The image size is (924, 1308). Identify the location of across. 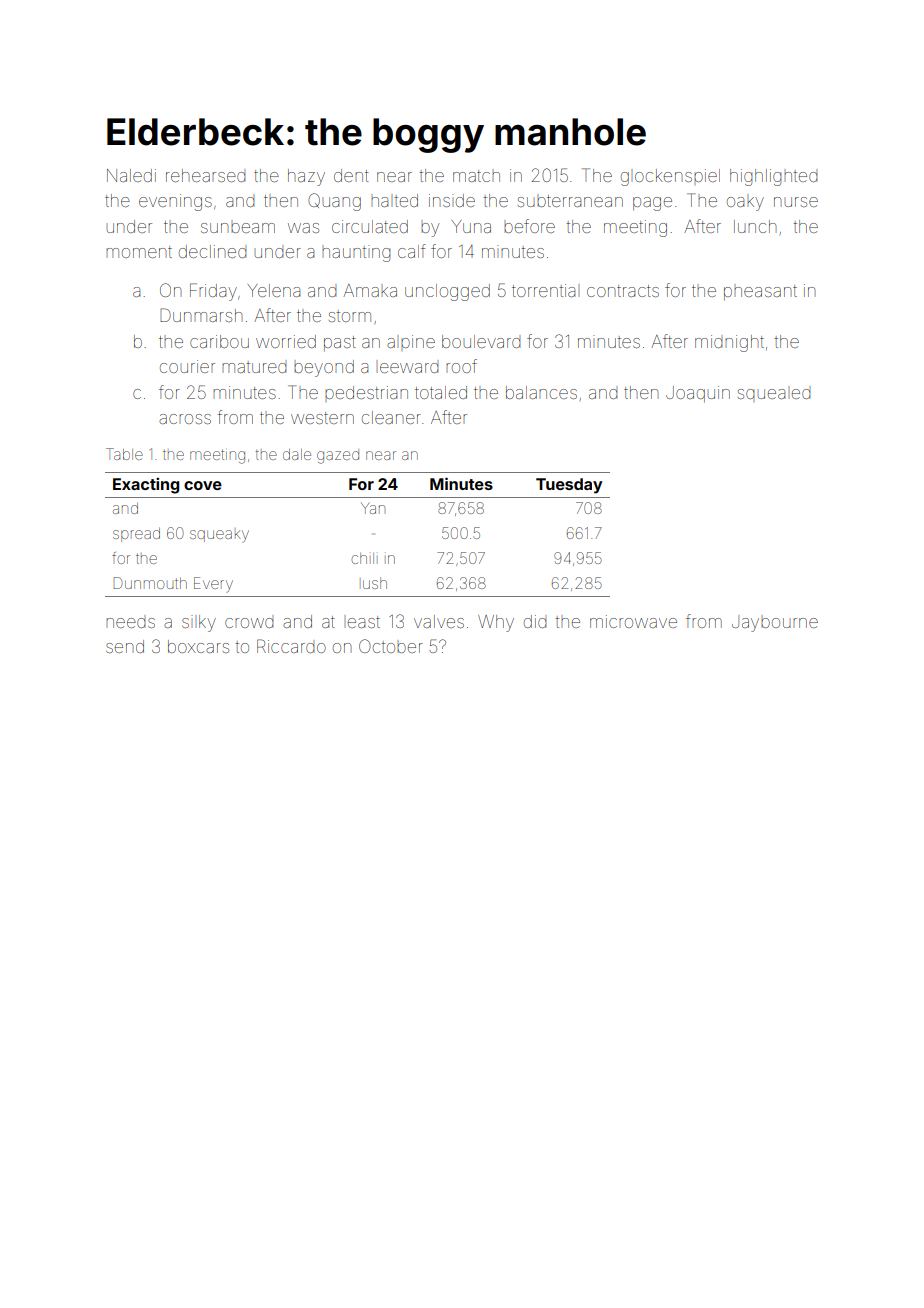
(185, 419).
